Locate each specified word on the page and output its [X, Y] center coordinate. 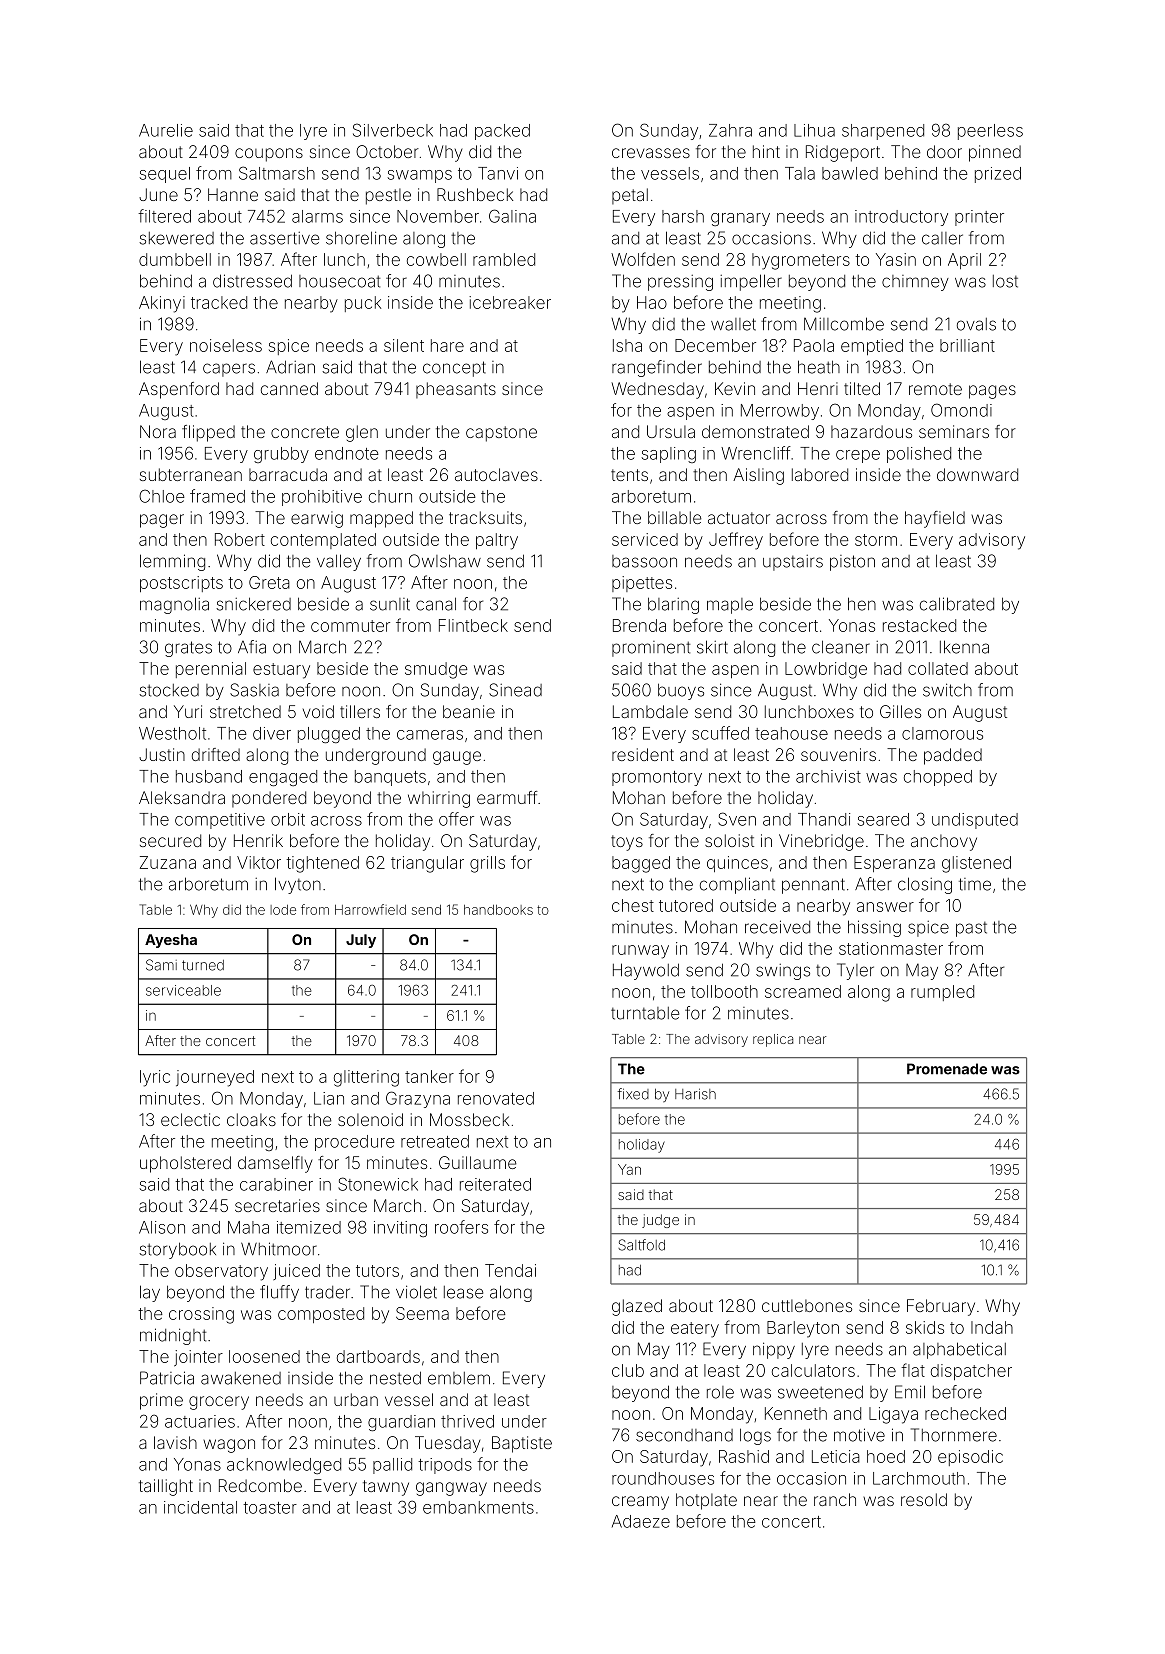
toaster [270, 1508]
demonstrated [755, 431]
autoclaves [496, 474]
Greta [269, 582]
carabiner [276, 1184]
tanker [429, 1076]
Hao [652, 302]
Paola [814, 345]
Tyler [855, 971]
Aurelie [166, 130]
